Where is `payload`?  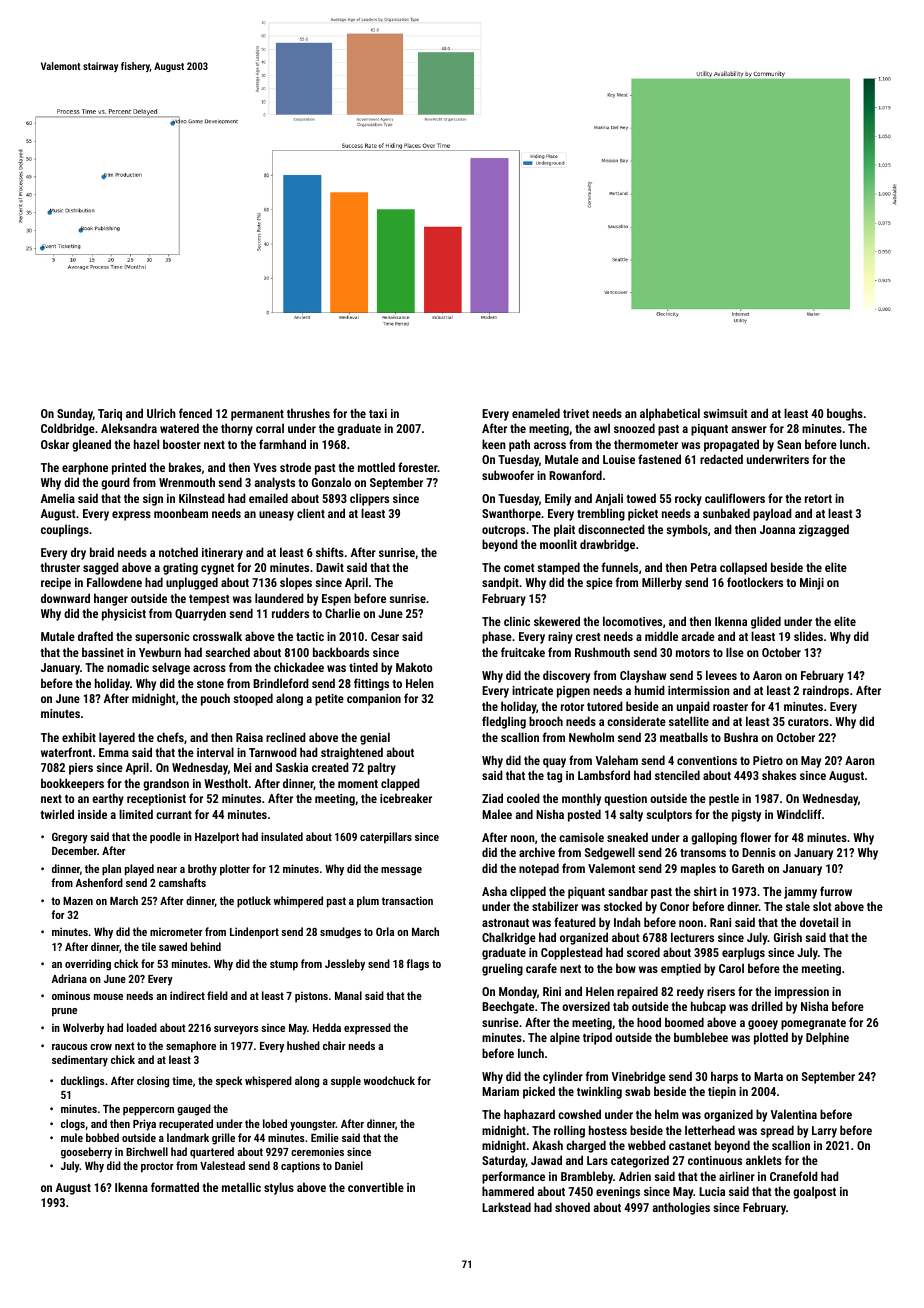
payload is located at coordinates (772, 514).
